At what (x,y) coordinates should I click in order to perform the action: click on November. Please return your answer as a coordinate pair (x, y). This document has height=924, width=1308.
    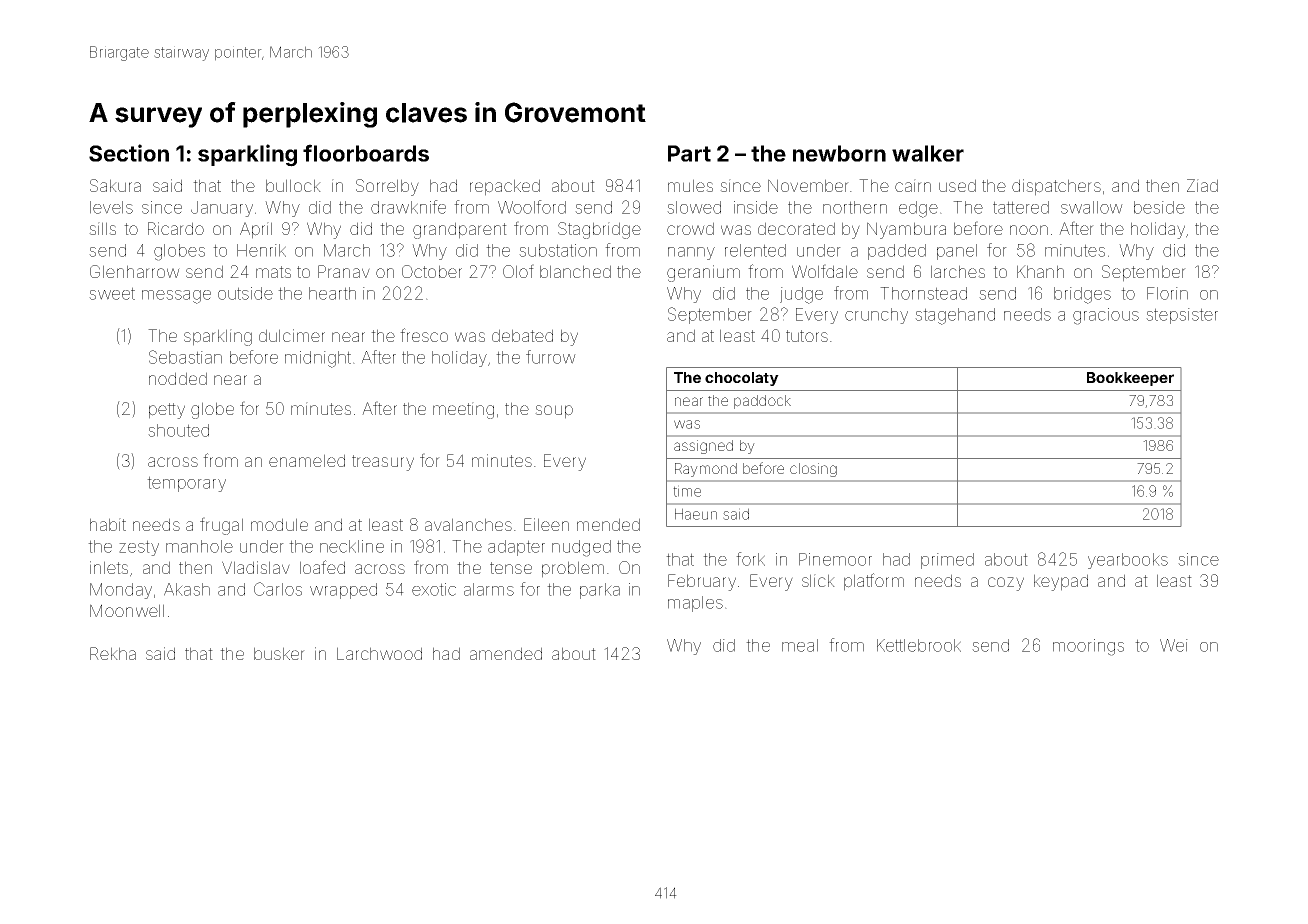
    Looking at the image, I should click on (808, 185).
